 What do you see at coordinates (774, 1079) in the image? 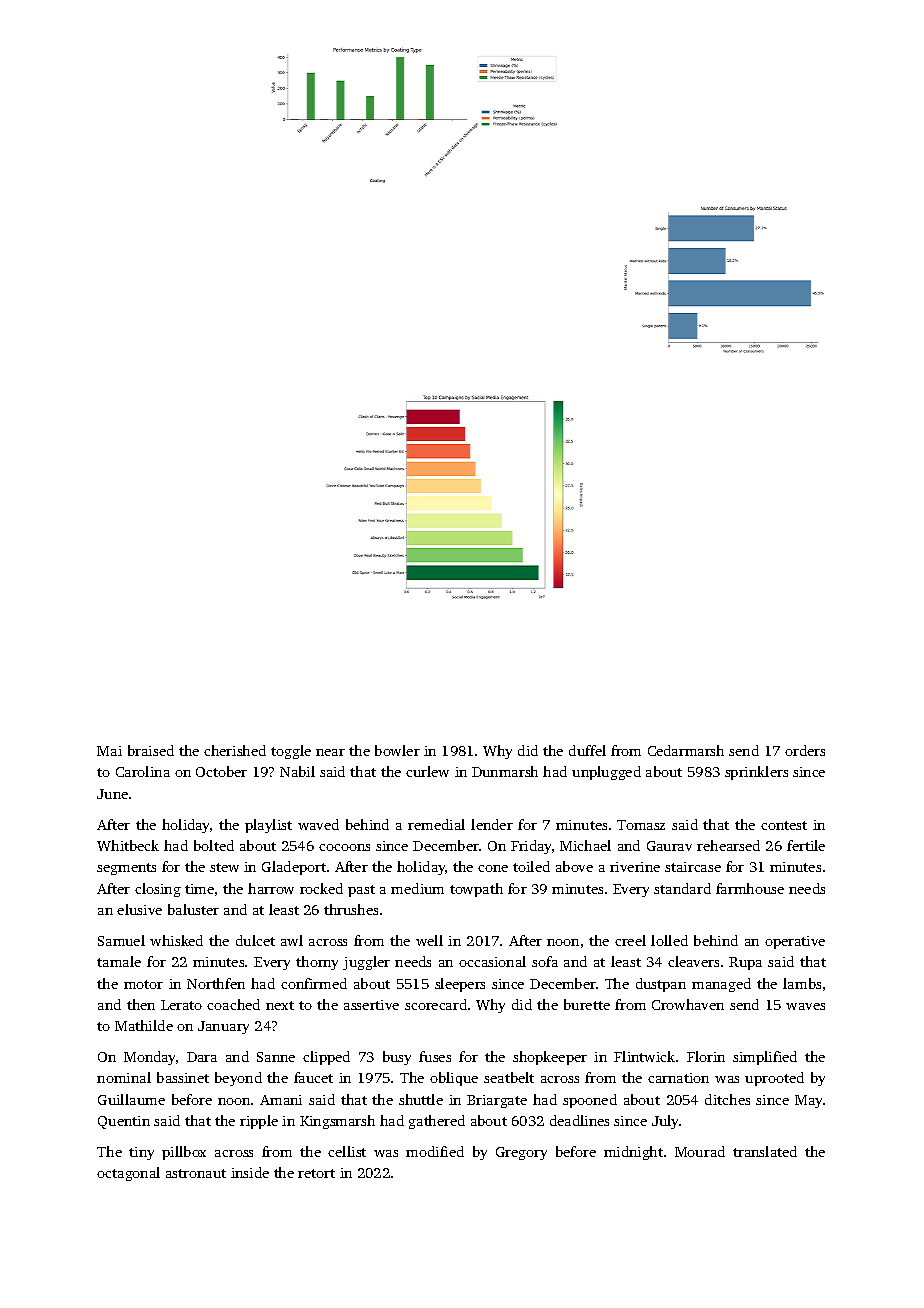
I see `uprooted` at bounding box center [774, 1079].
